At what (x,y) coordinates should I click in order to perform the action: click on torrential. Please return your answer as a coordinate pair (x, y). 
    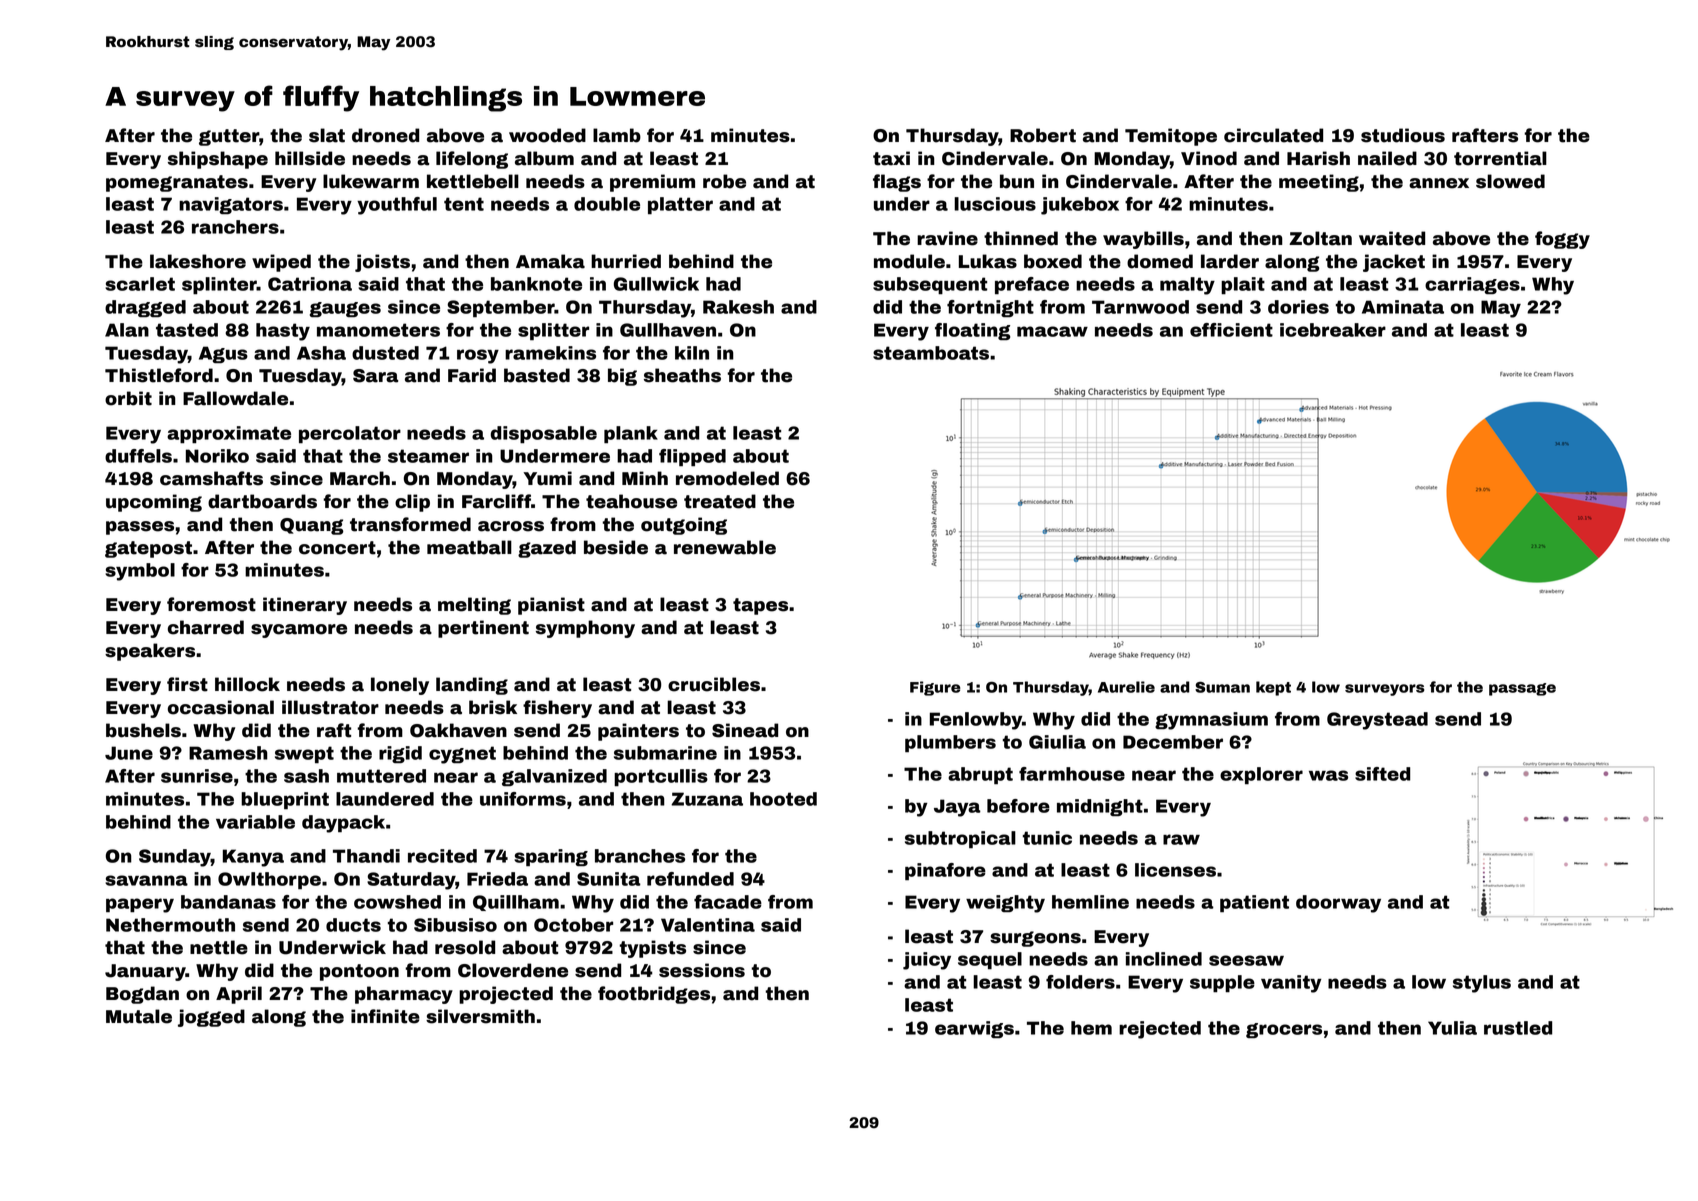
    Looking at the image, I should click on (1500, 158).
